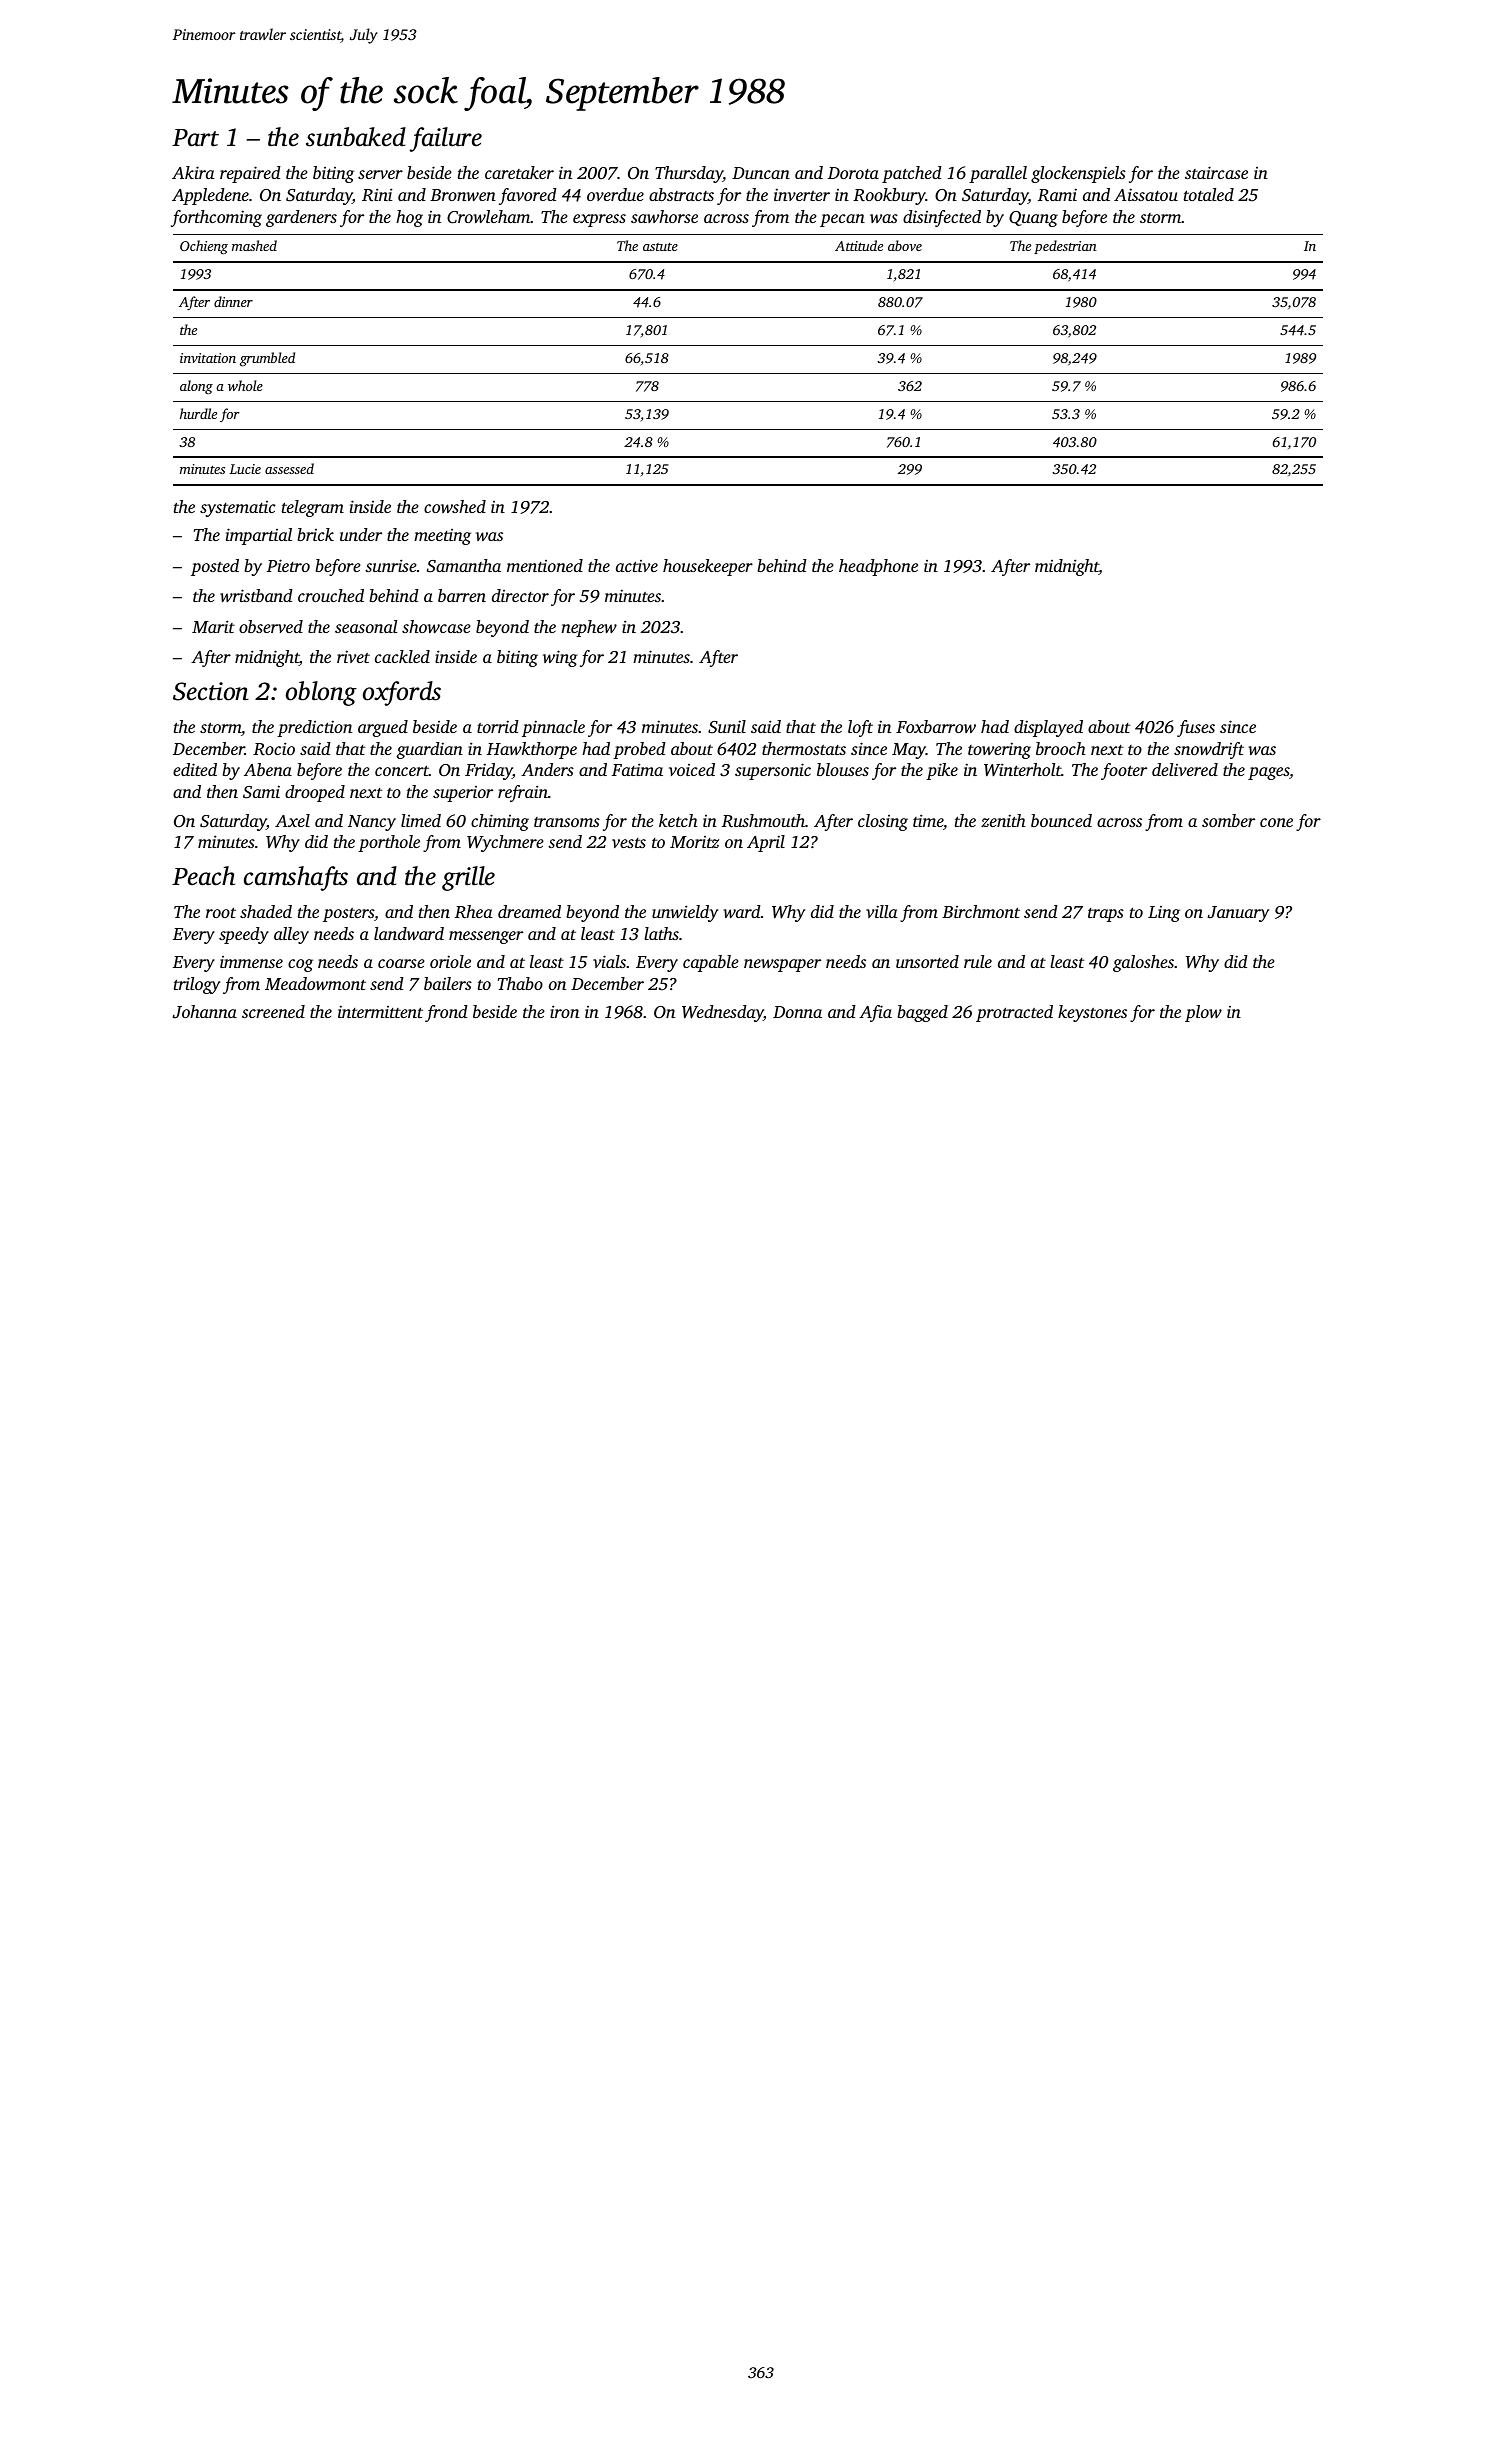 The image size is (1496, 2464). What do you see at coordinates (660, 247) in the document?
I see `astute` at bounding box center [660, 247].
